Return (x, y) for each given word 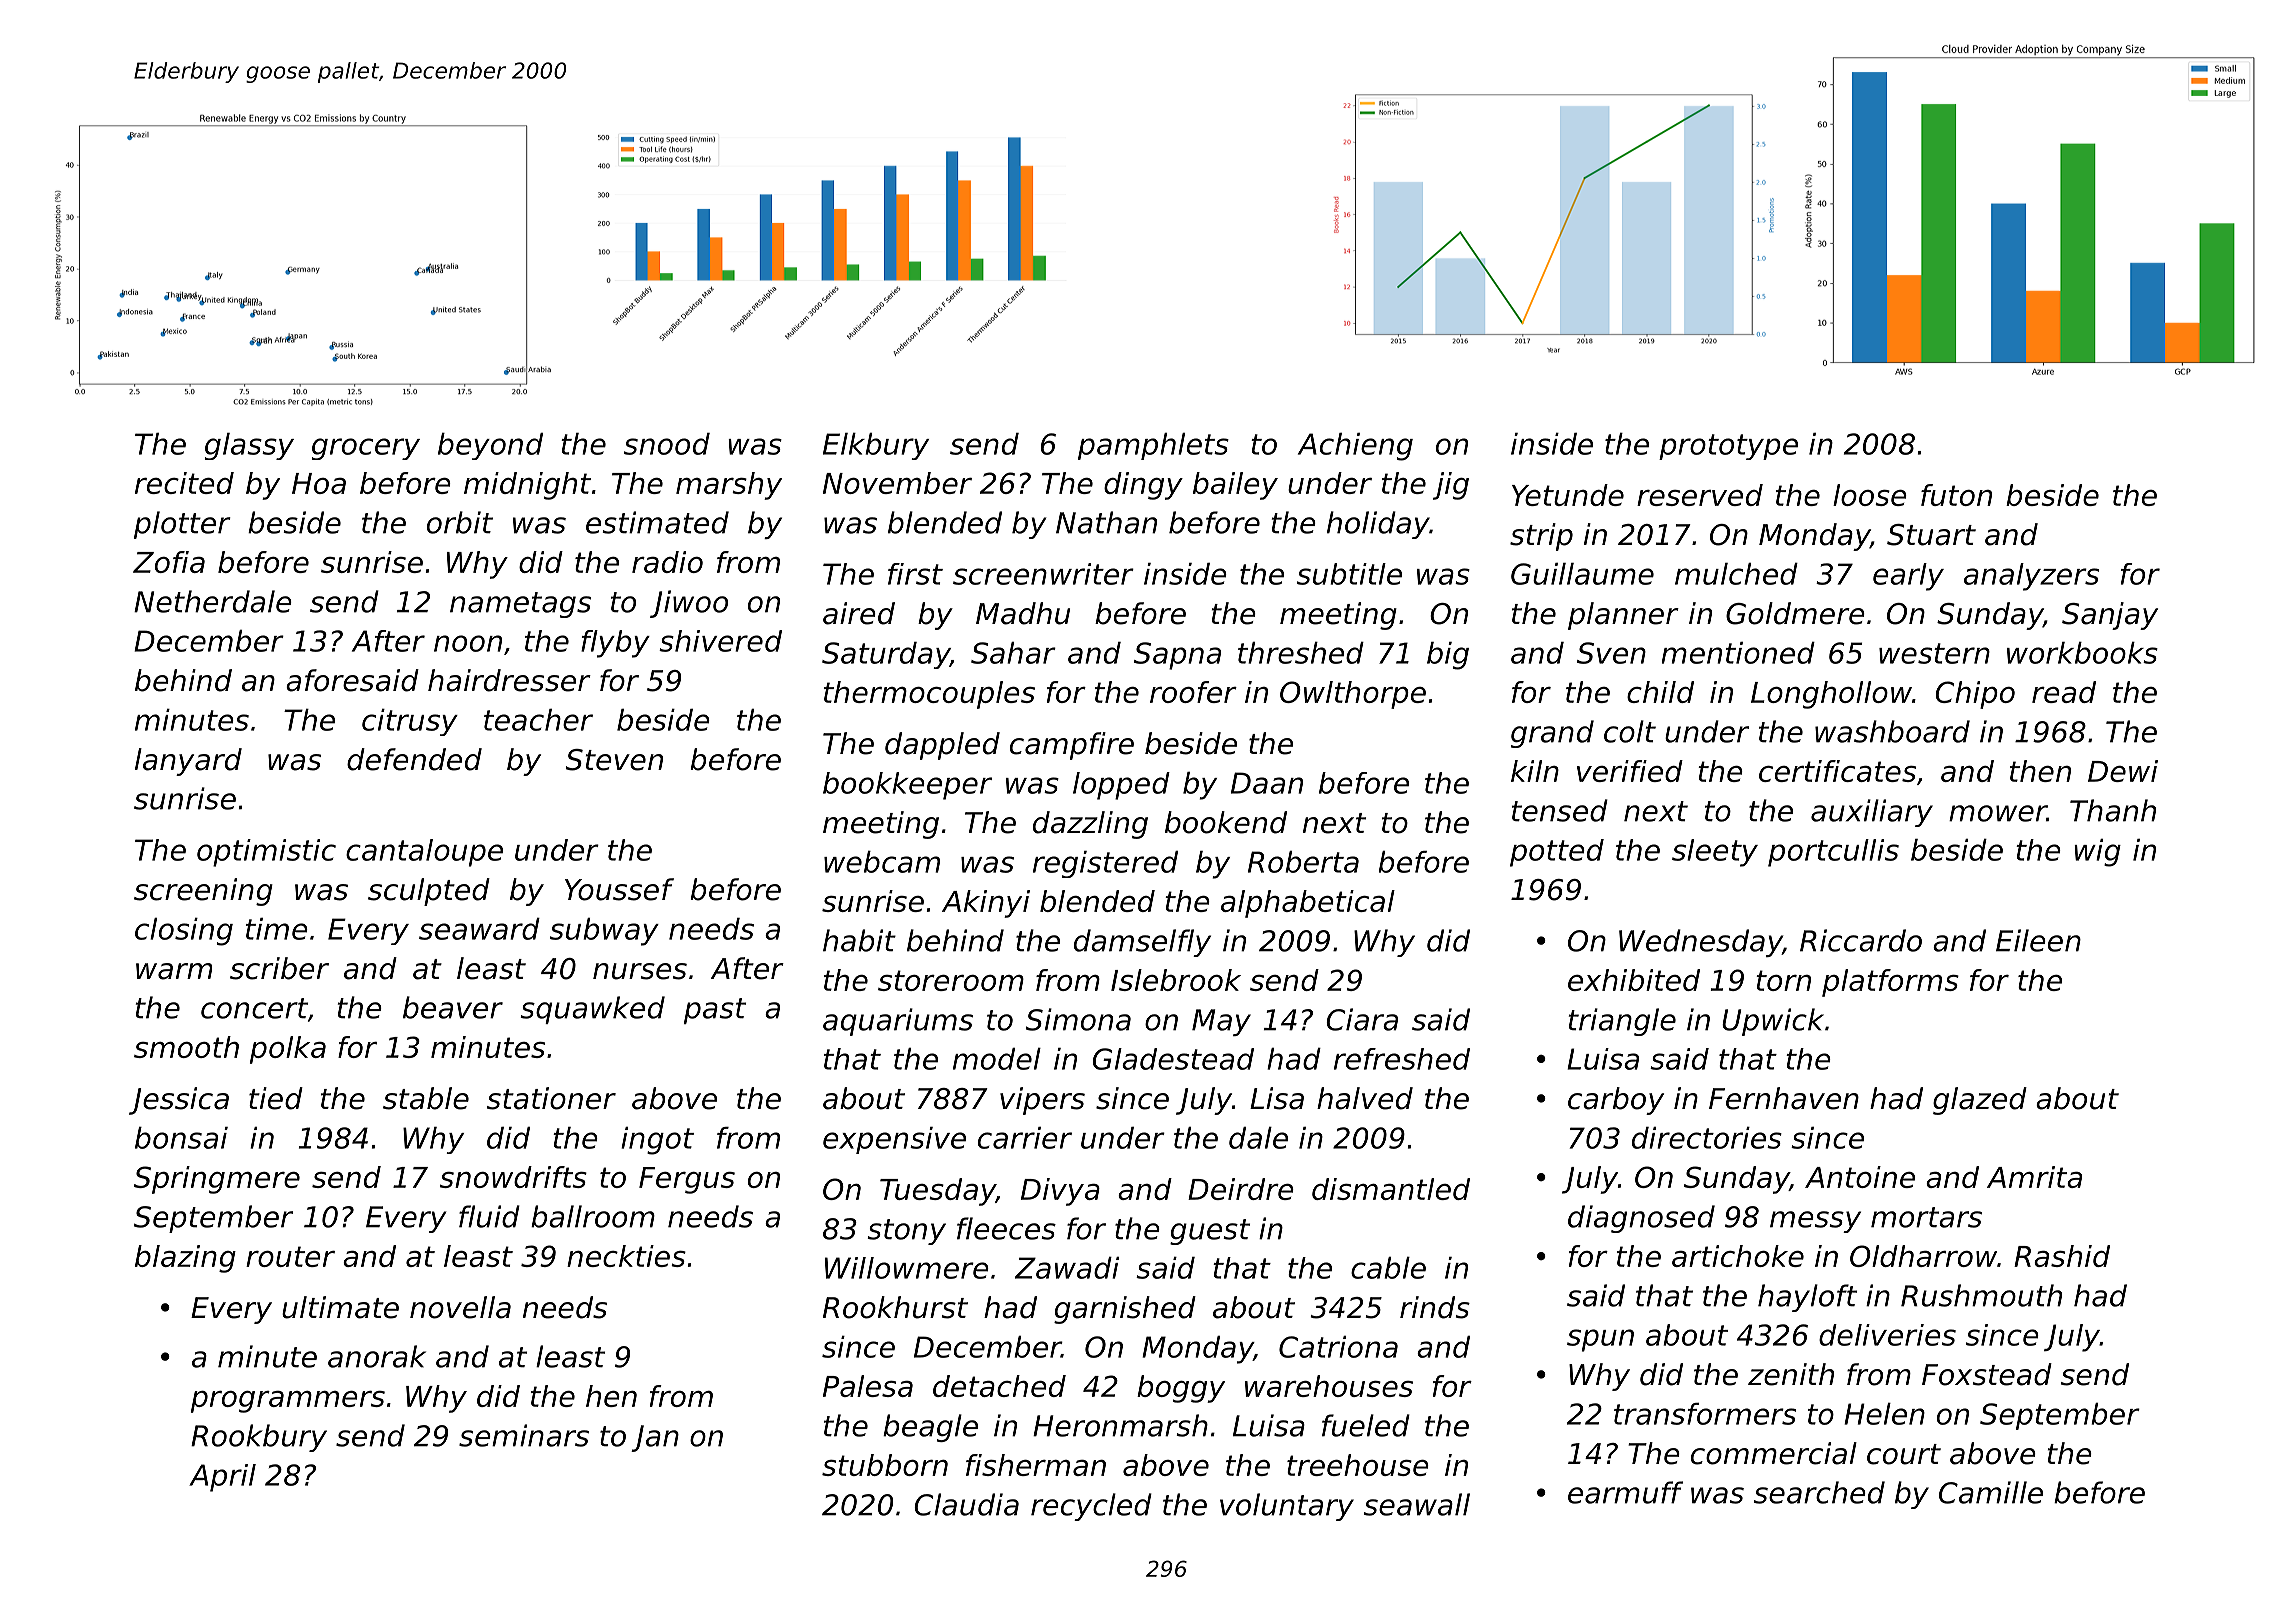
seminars (524, 1435)
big (1448, 656)
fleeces (1006, 1228)
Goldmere (1795, 613)
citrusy (410, 722)
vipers (1042, 1101)
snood (667, 444)
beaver (453, 1007)
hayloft (1807, 1298)
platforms (1890, 983)
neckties (626, 1256)
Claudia (966, 1504)
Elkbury (876, 446)
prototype (1728, 447)
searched (1819, 1492)
